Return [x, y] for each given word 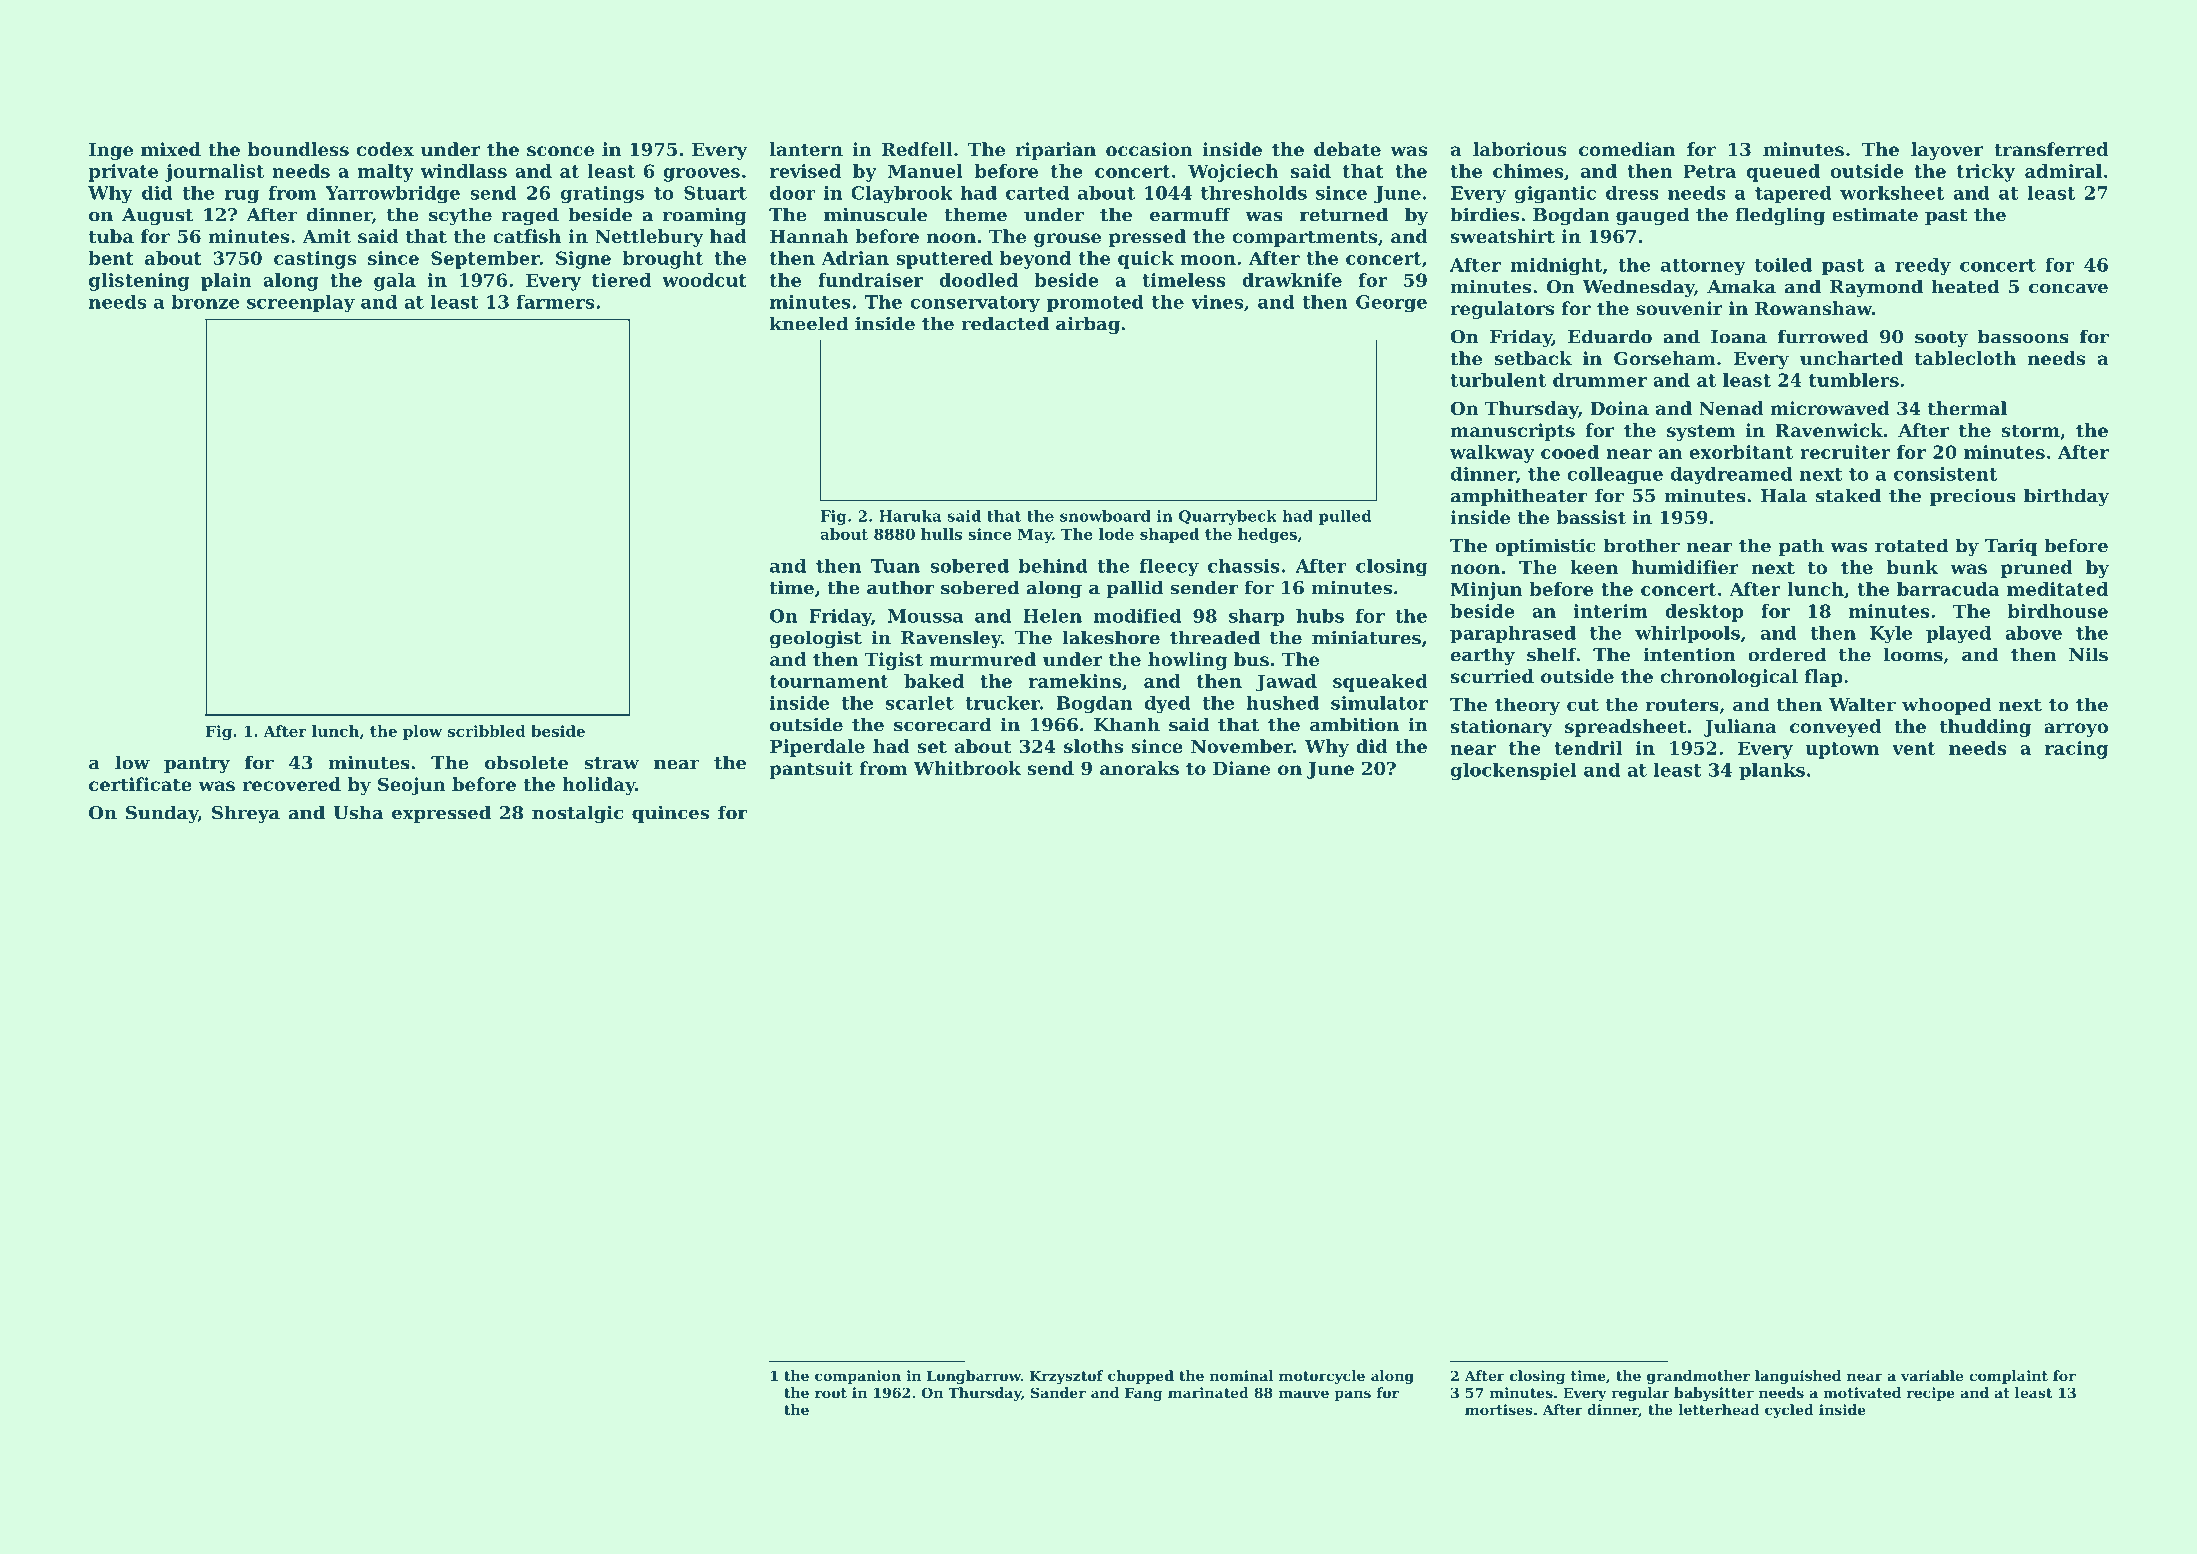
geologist [816, 639]
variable [1932, 1375]
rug [242, 197]
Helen [1052, 616]
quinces [670, 814]
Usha [358, 812]
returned [1344, 214]
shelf [1551, 654]
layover [1947, 151]
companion [858, 1377]
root [831, 1393]
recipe [1931, 1394]
